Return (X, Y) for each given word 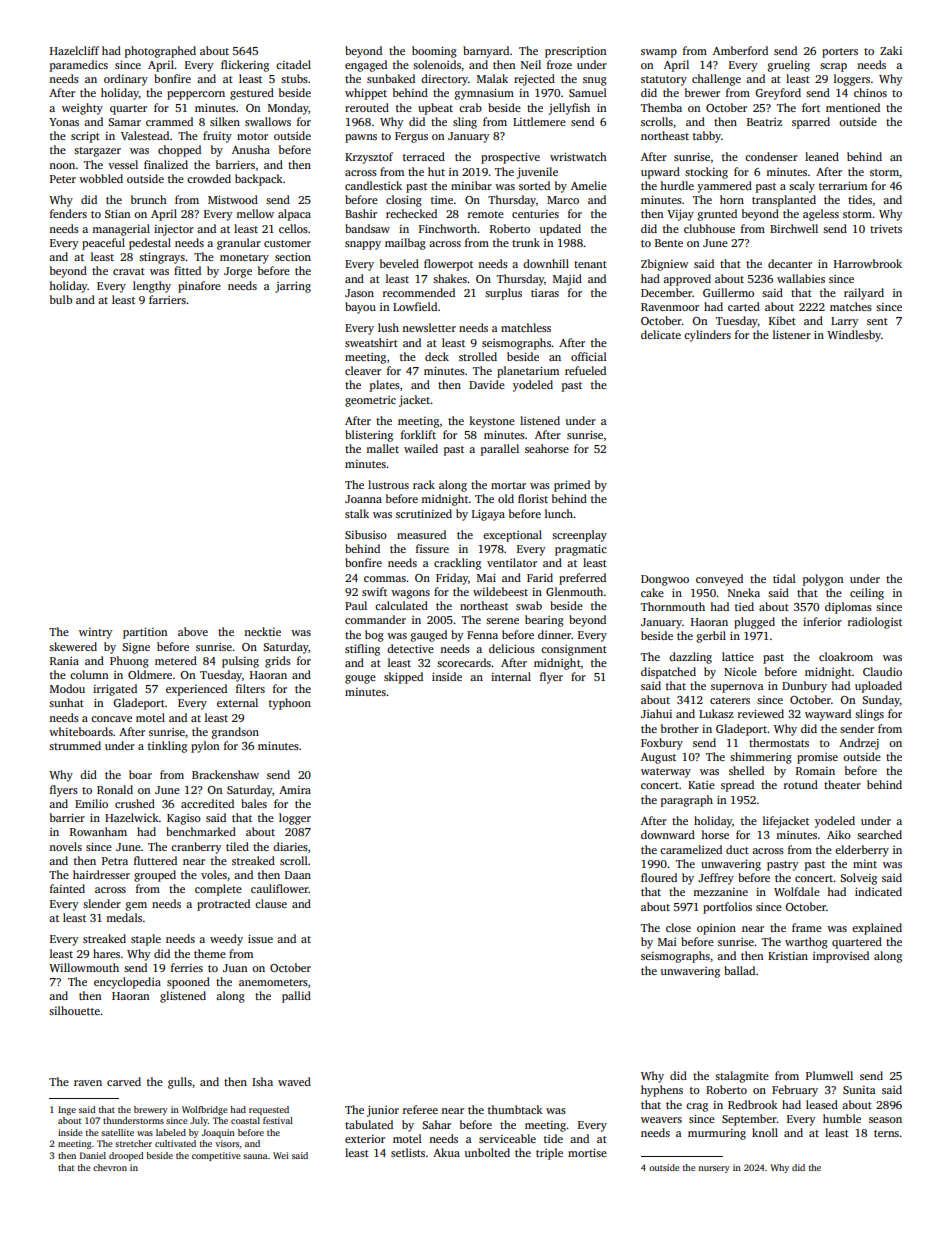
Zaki (891, 50)
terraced (424, 156)
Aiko (839, 834)
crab (470, 107)
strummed (75, 745)
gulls (180, 1083)
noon (62, 166)
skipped (403, 678)
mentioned (853, 107)
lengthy (152, 287)
